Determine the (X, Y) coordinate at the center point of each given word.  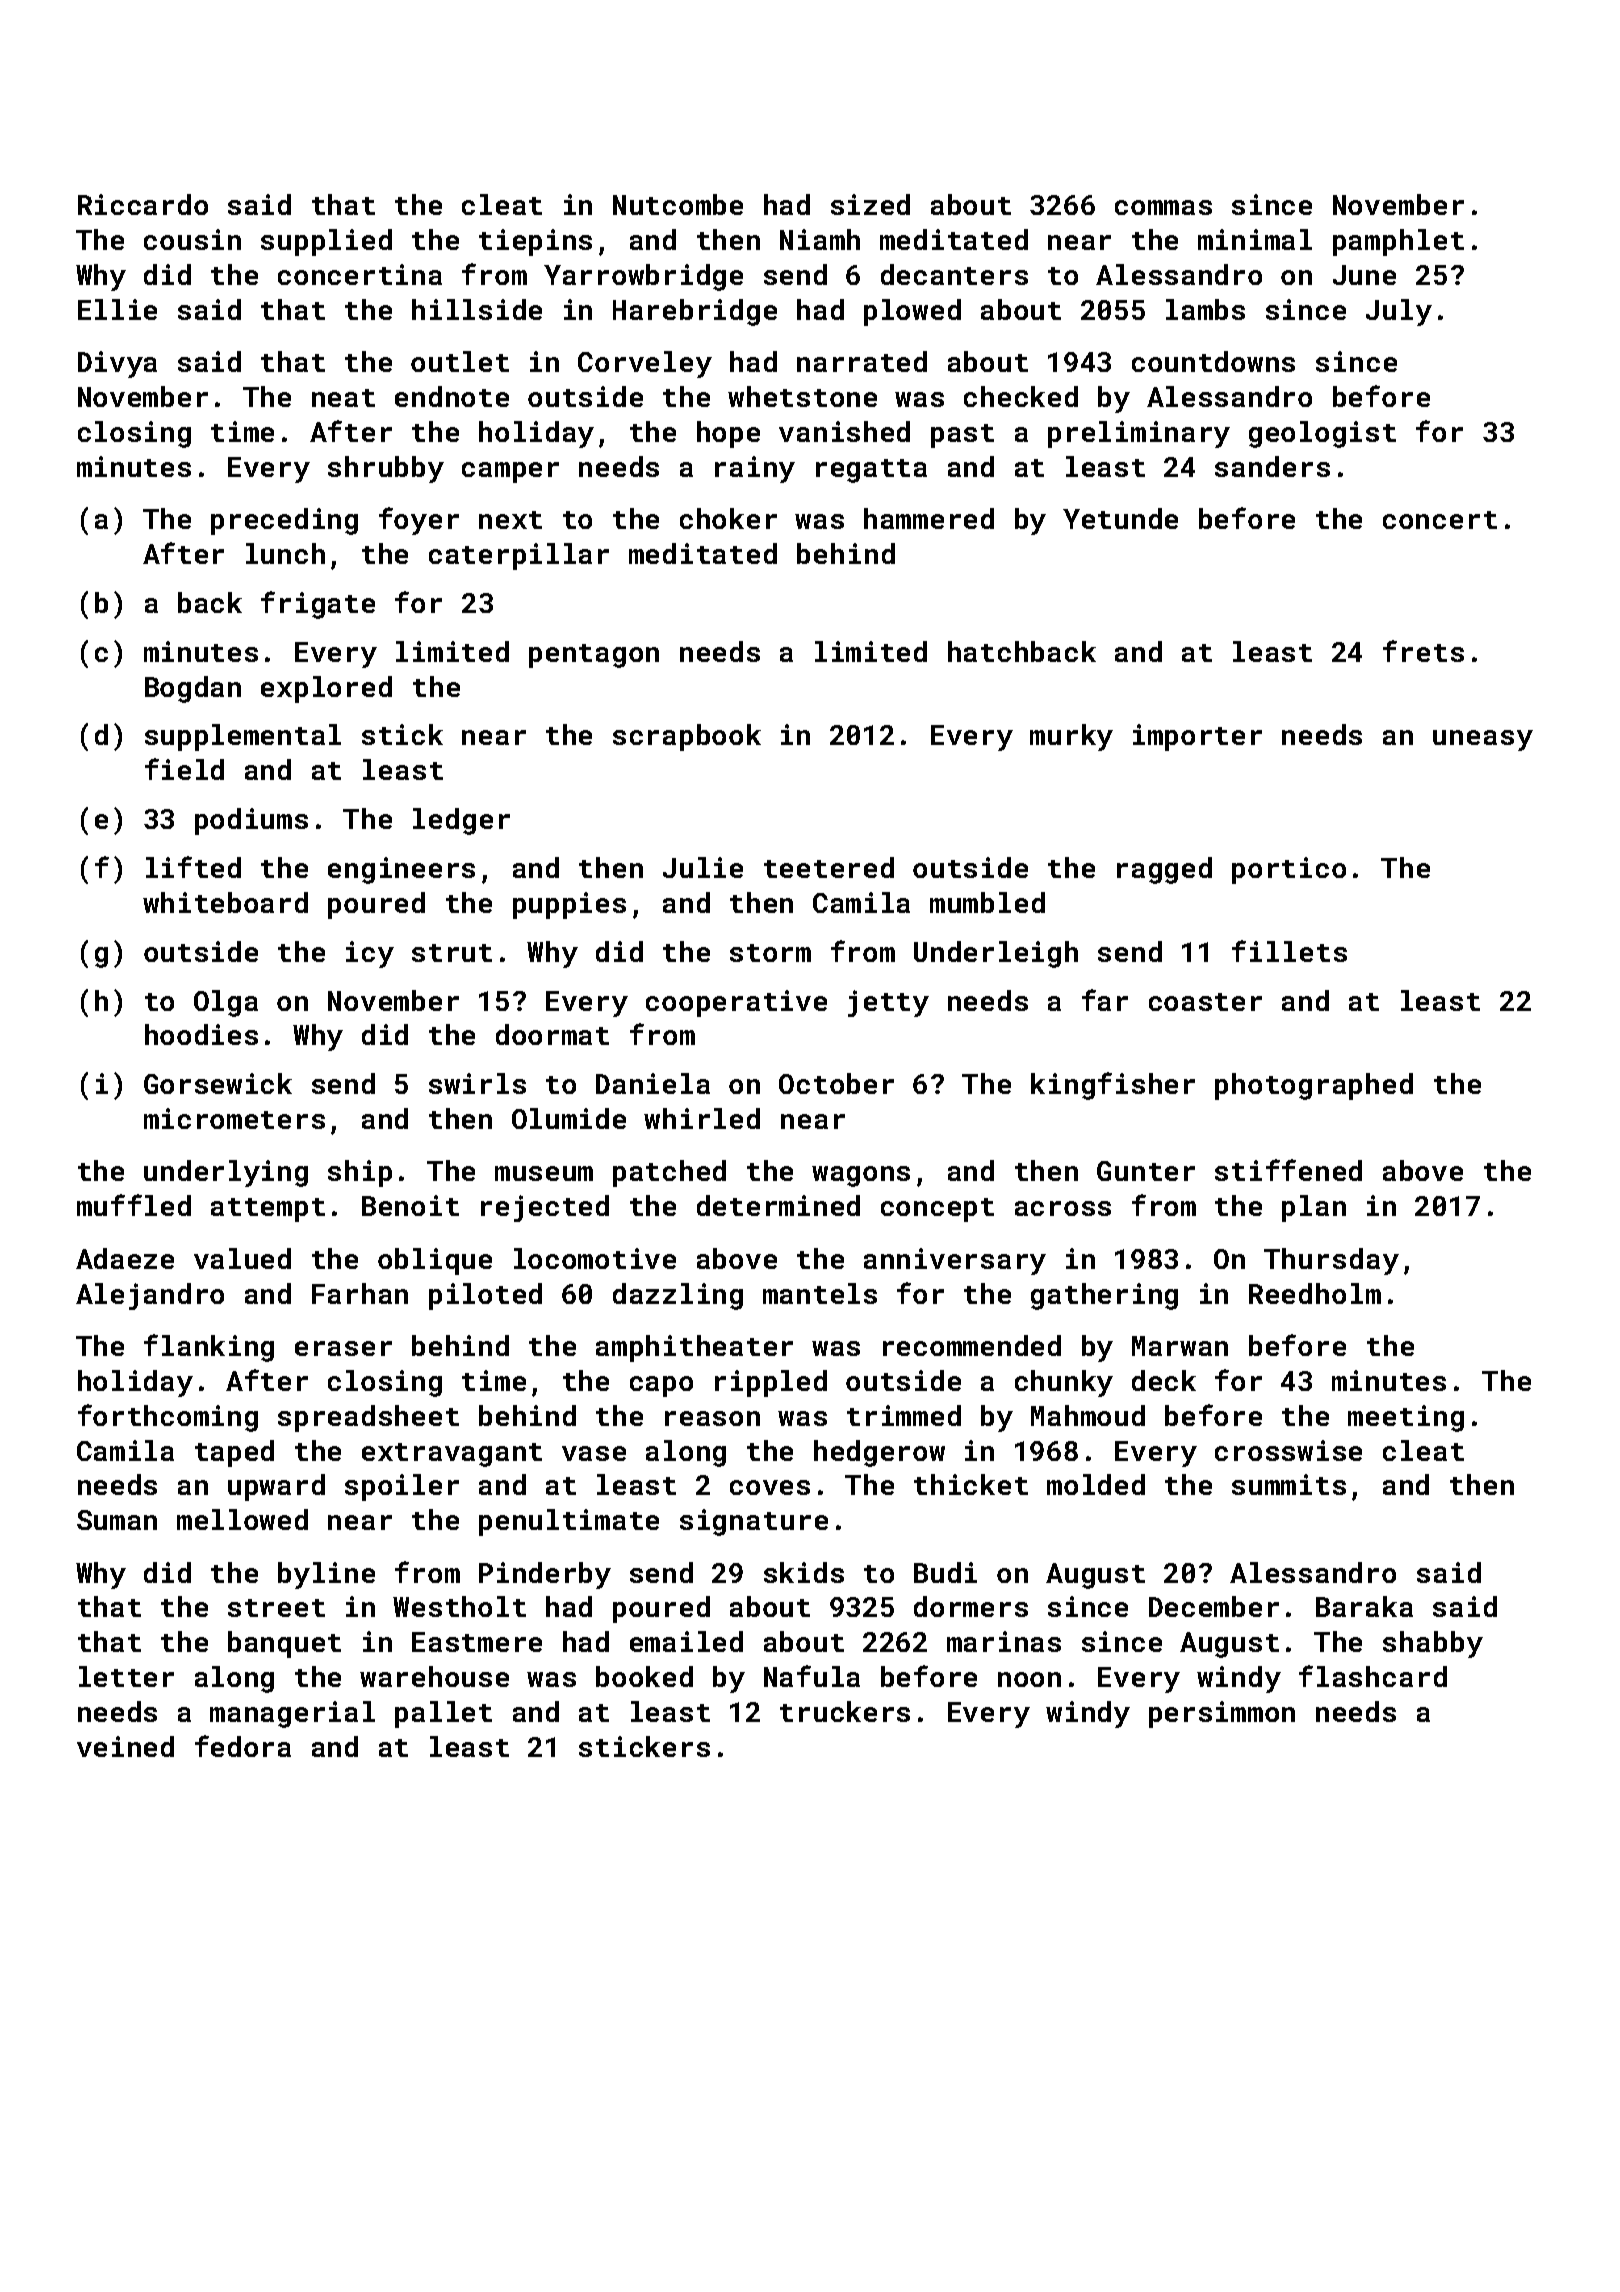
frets (1423, 651)
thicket (971, 1484)
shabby (1433, 1644)
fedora (243, 1746)
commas (1163, 207)
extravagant (452, 1455)
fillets (1289, 951)
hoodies (201, 1034)
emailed (686, 1641)
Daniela (653, 1083)
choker (728, 518)
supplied (326, 242)
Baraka (1364, 1606)
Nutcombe (678, 204)
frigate (318, 605)
